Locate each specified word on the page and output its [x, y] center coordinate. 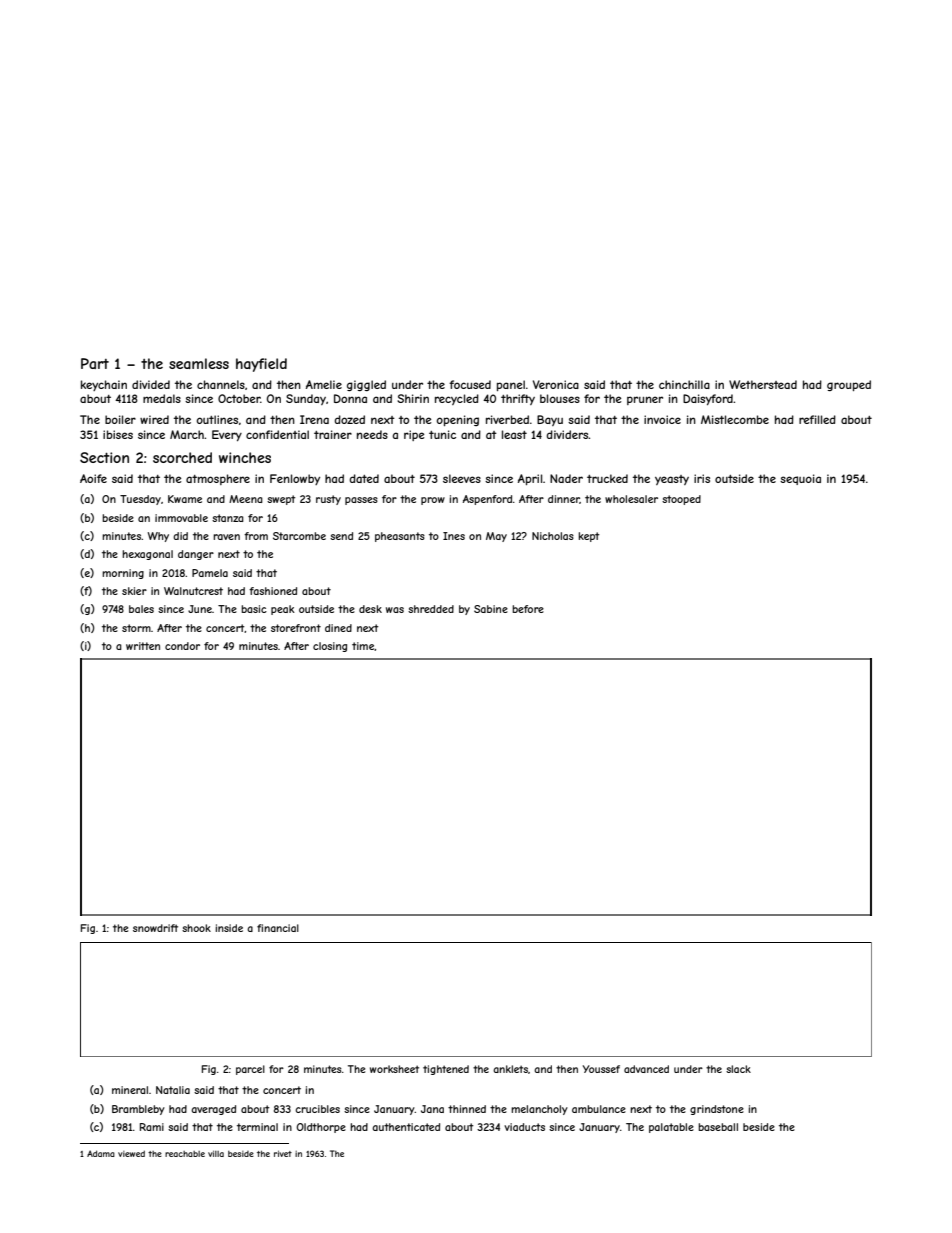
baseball [718, 1127]
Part [95, 363]
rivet [283, 1153]
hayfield [261, 365]
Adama [101, 1153]
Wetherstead [763, 384]
